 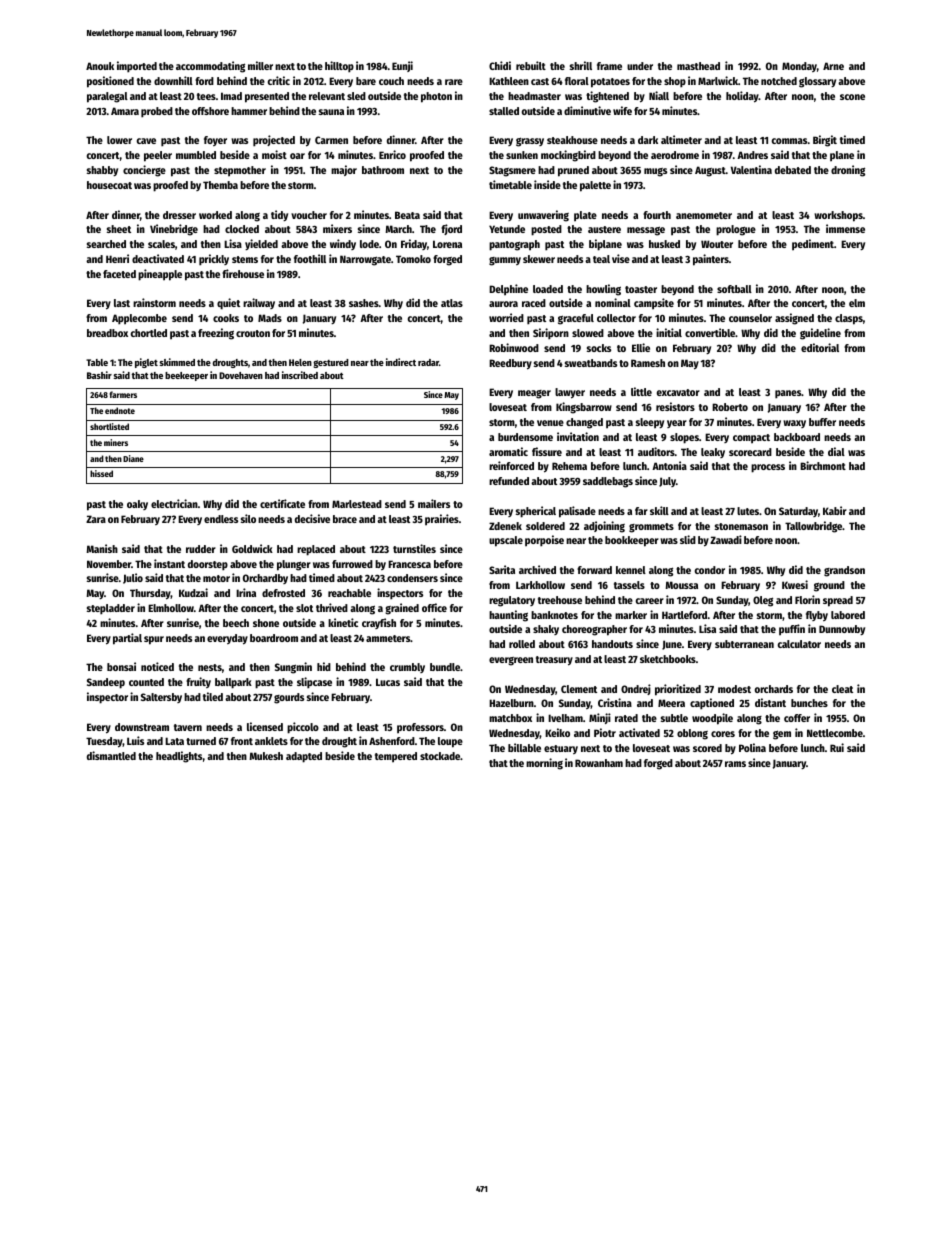 What do you see at coordinates (111, 609) in the screenshot?
I see `stepladder` at bounding box center [111, 609].
